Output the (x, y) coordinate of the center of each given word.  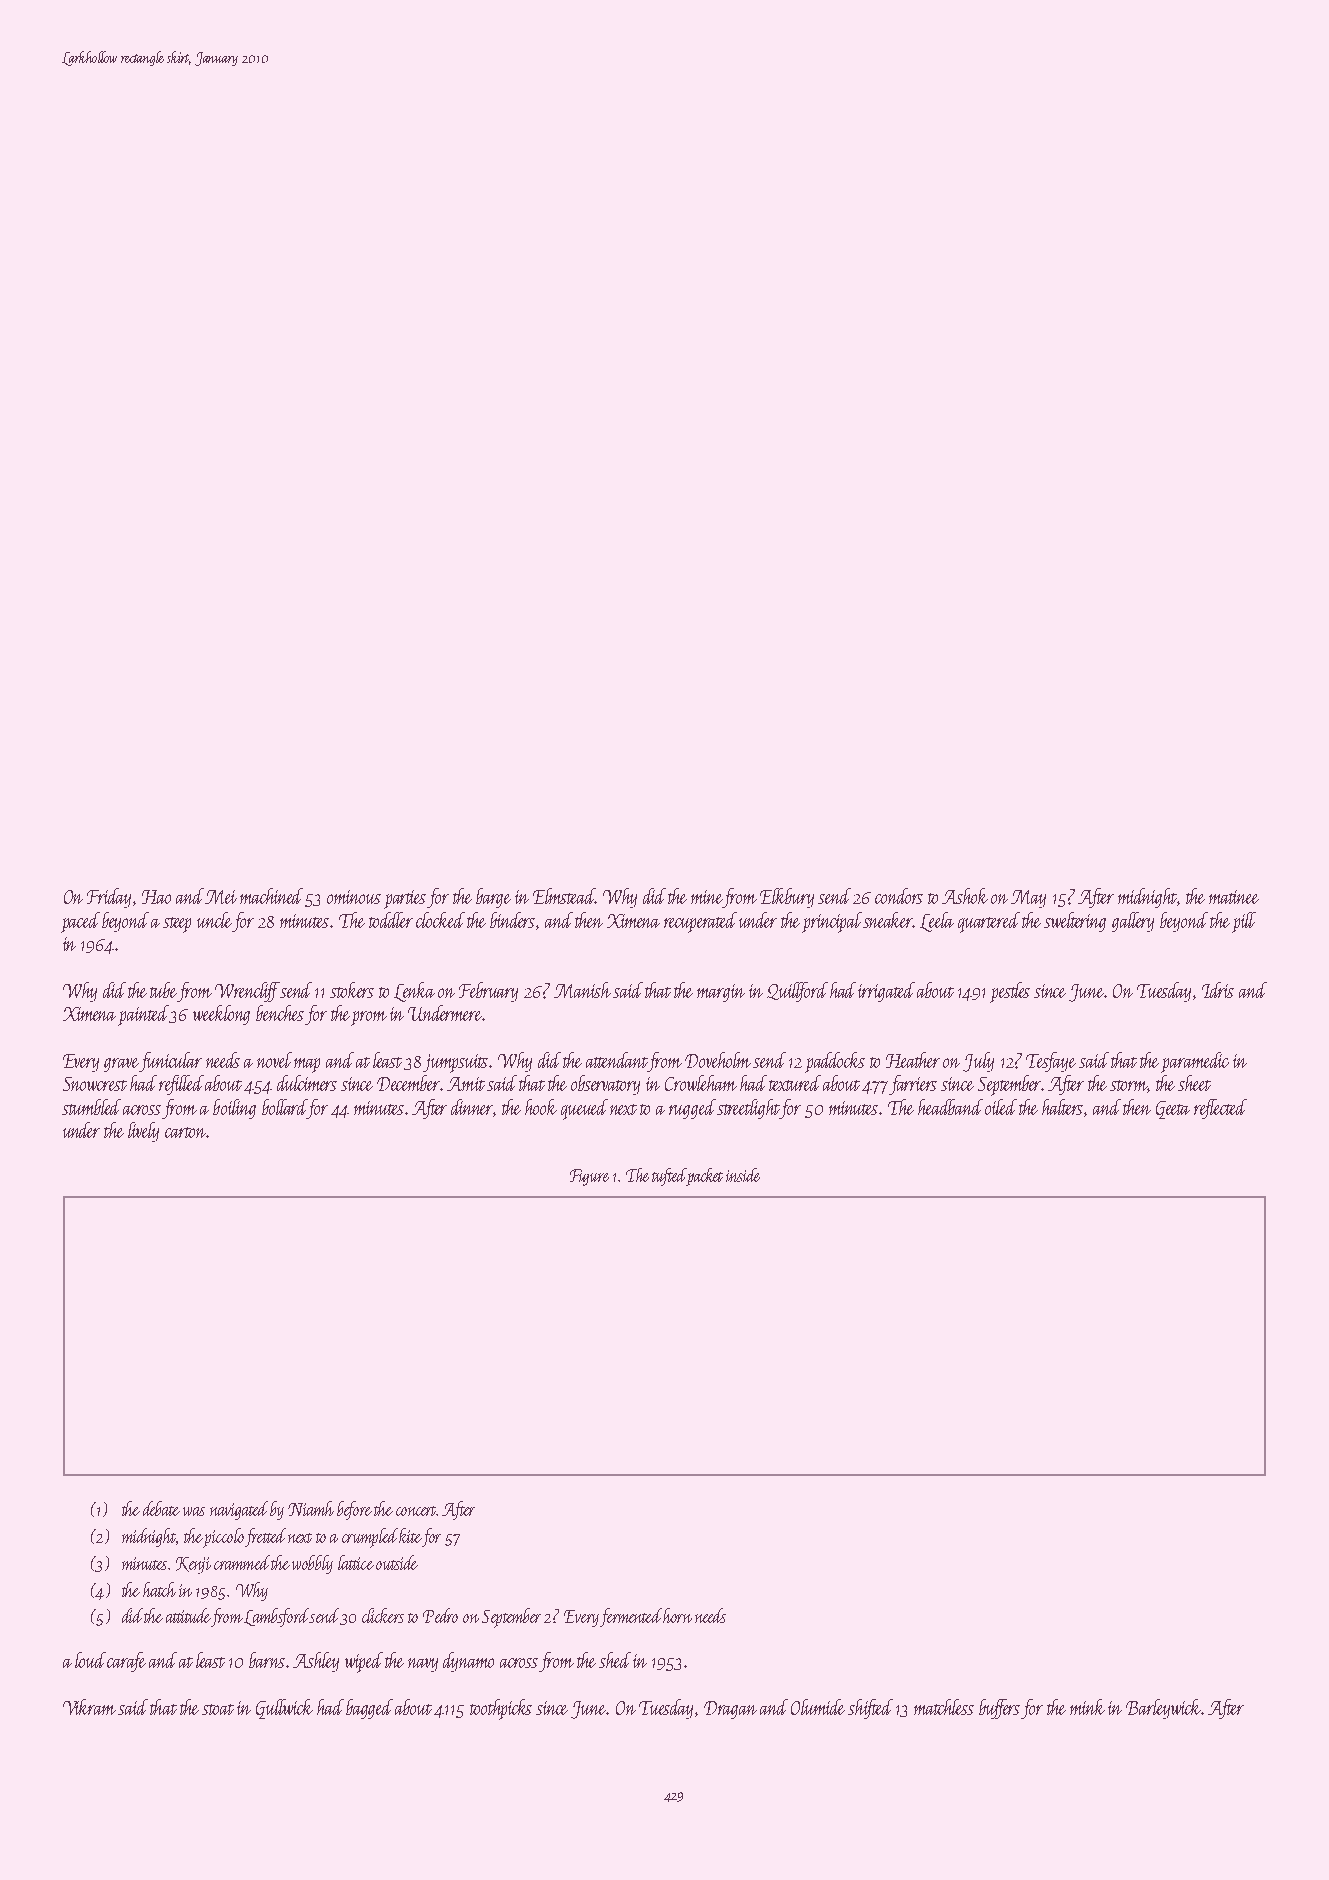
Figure (589, 1177)
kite (410, 1535)
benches (280, 1013)
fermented (631, 1617)
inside (743, 1175)
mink (1087, 1707)
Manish (582, 990)
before (354, 1510)
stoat (218, 1709)
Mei (221, 897)
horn (677, 1615)
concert (416, 1511)
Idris (1218, 990)
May (1028, 899)
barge (493, 898)
